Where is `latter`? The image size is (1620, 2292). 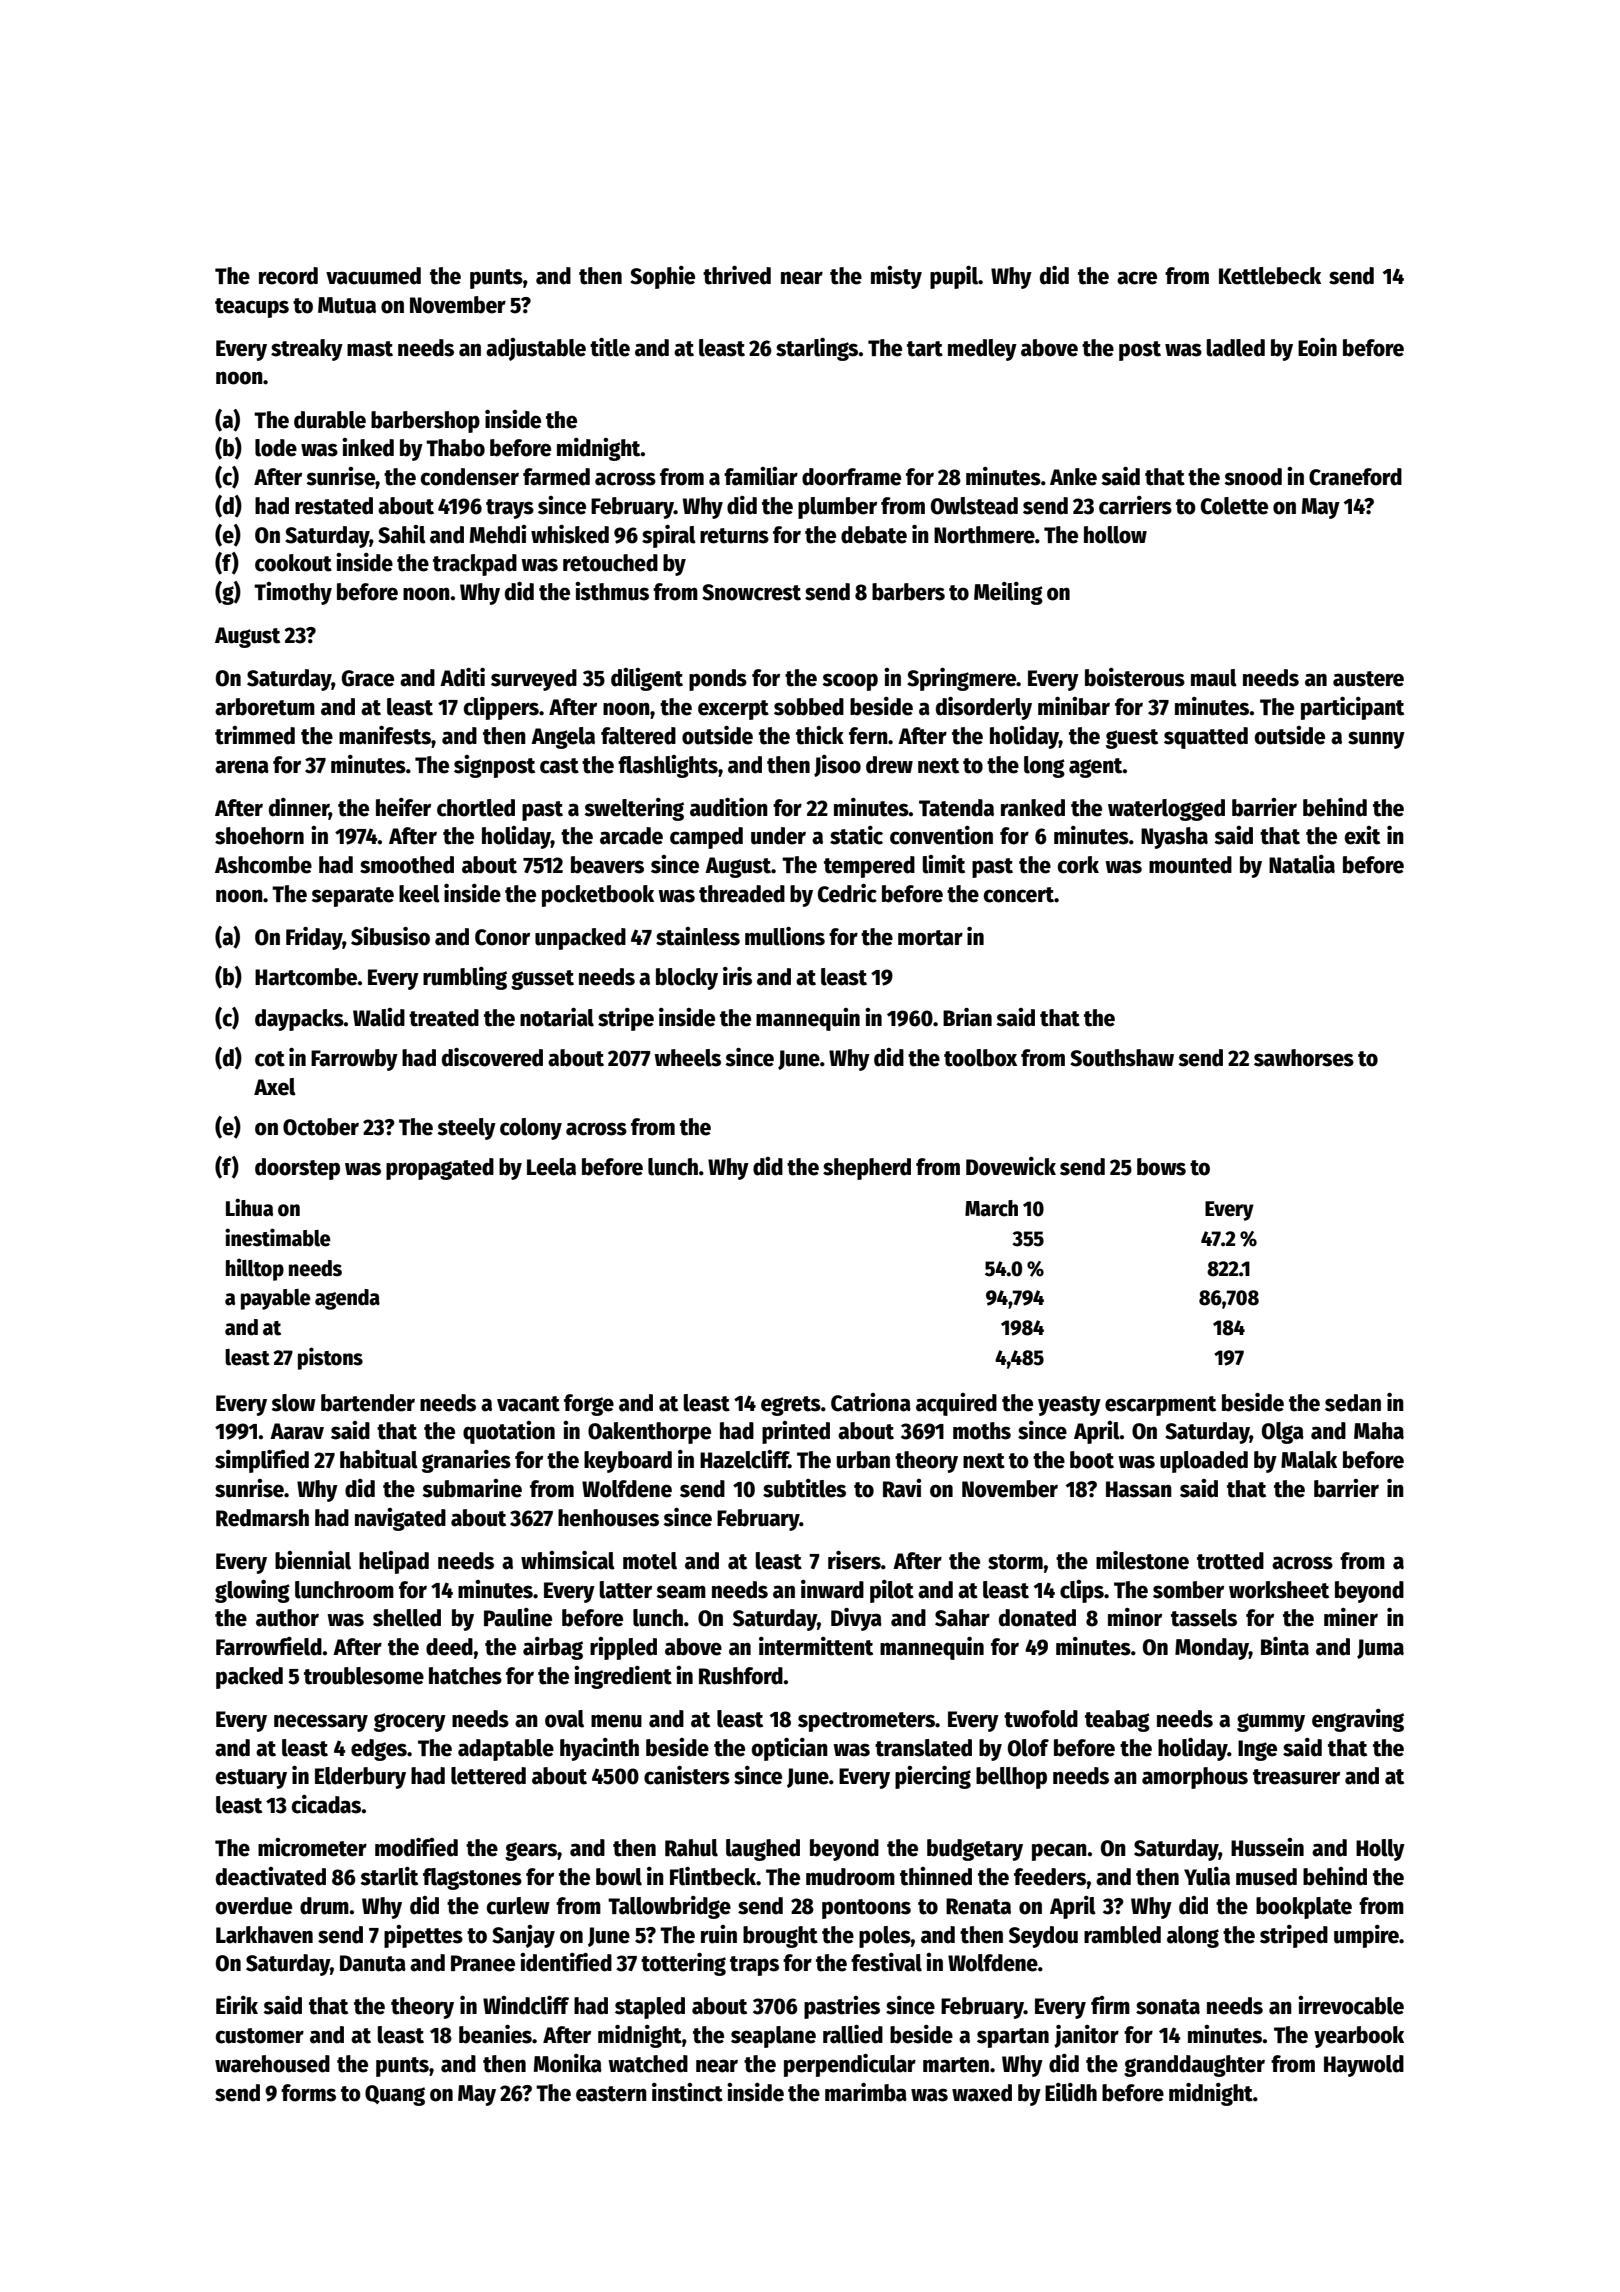
latter is located at coordinates (626, 1590).
